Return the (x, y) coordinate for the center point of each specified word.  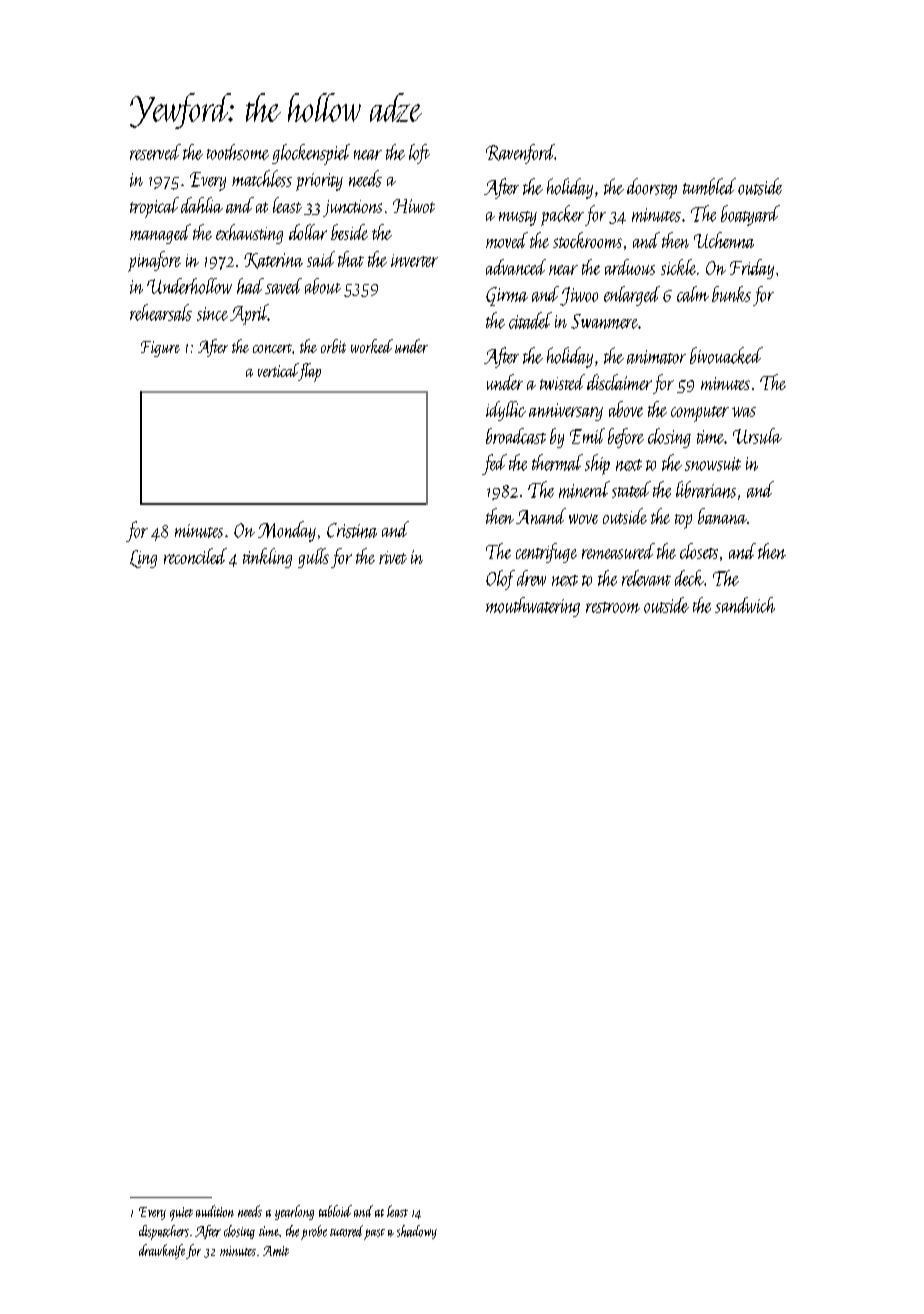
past (374, 1234)
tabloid (335, 1211)
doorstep (652, 188)
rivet (393, 557)
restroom (613, 607)
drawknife (162, 1251)
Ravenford (520, 154)
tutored (346, 1231)
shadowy (417, 1232)
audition (215, 1211)
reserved (155, 152)
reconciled (195, 556)
